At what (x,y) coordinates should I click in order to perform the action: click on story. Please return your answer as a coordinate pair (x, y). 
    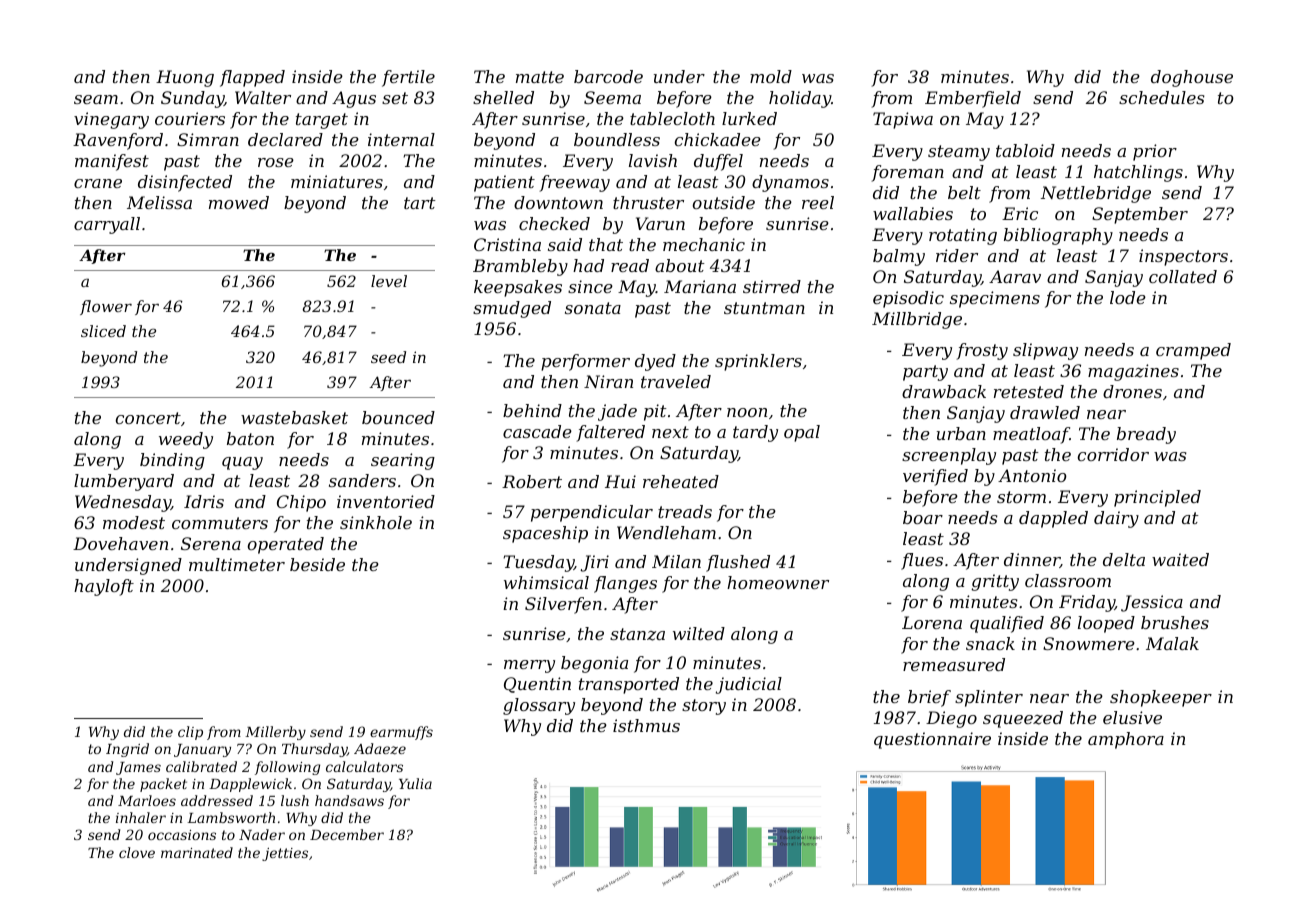
    Looking at the image, I should click on (704, 707).
